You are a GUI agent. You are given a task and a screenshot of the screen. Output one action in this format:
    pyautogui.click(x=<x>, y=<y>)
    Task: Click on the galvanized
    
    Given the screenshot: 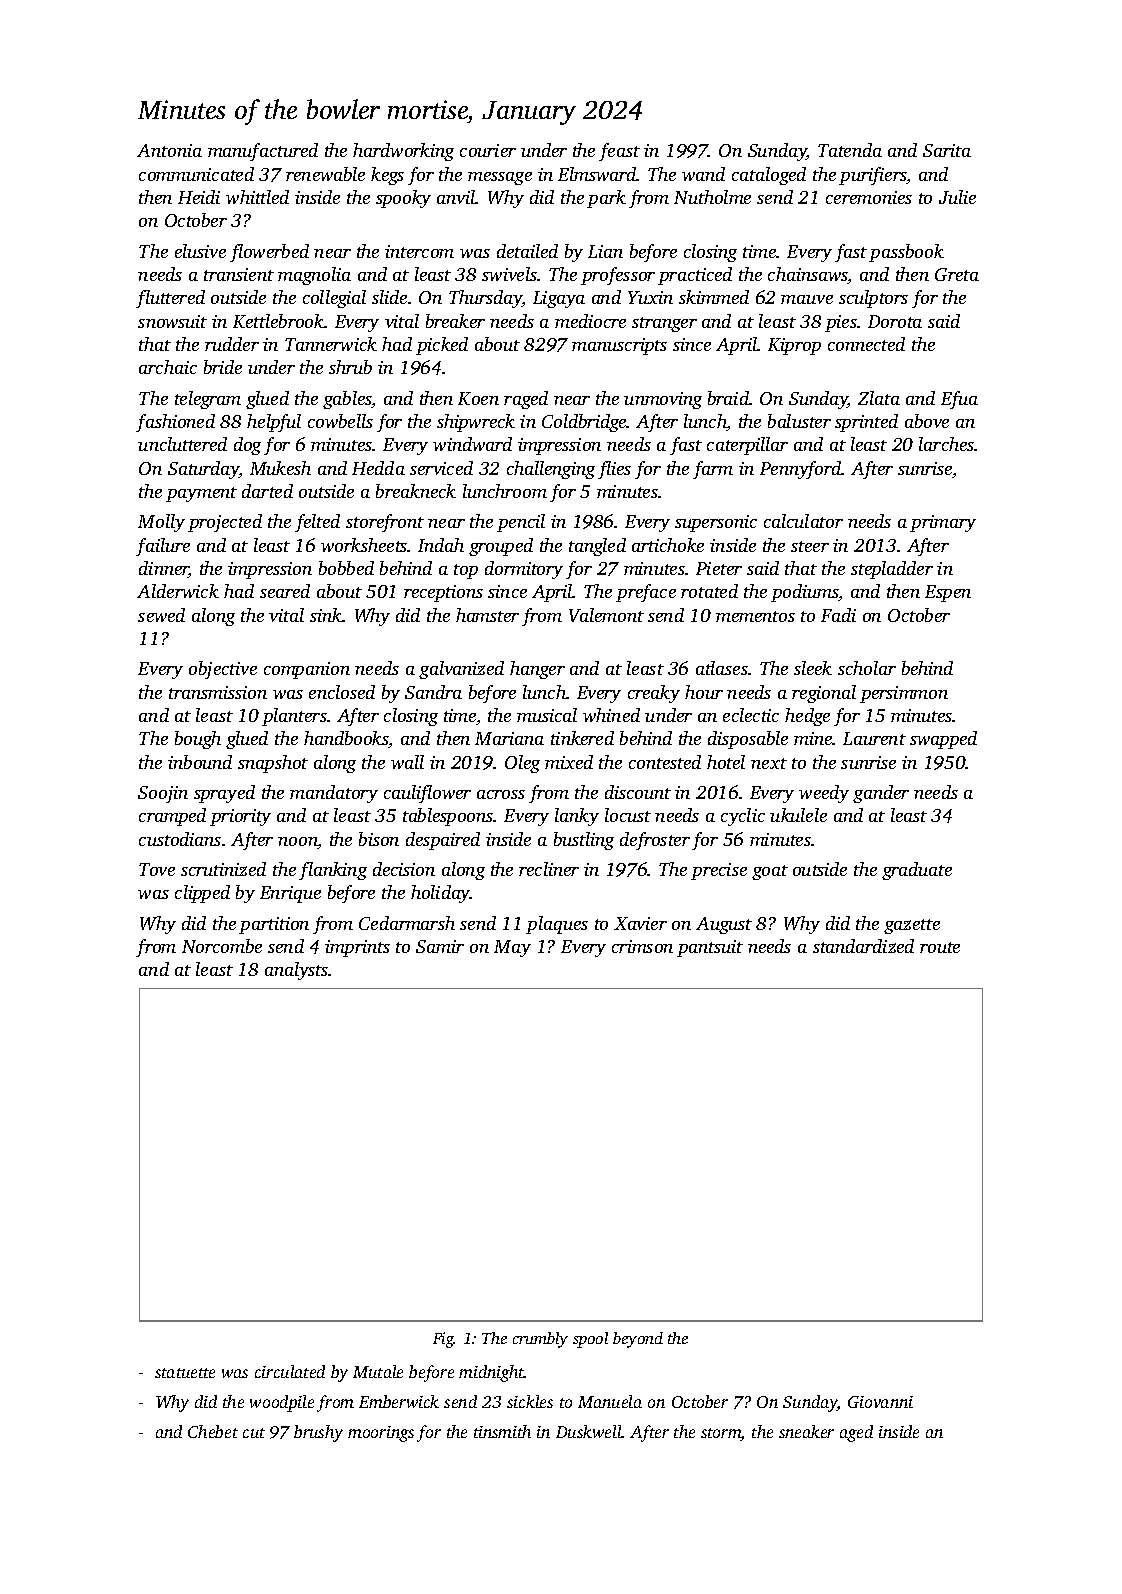 What is the action you would take?
    pyautogui.click(x=461, y=670)
